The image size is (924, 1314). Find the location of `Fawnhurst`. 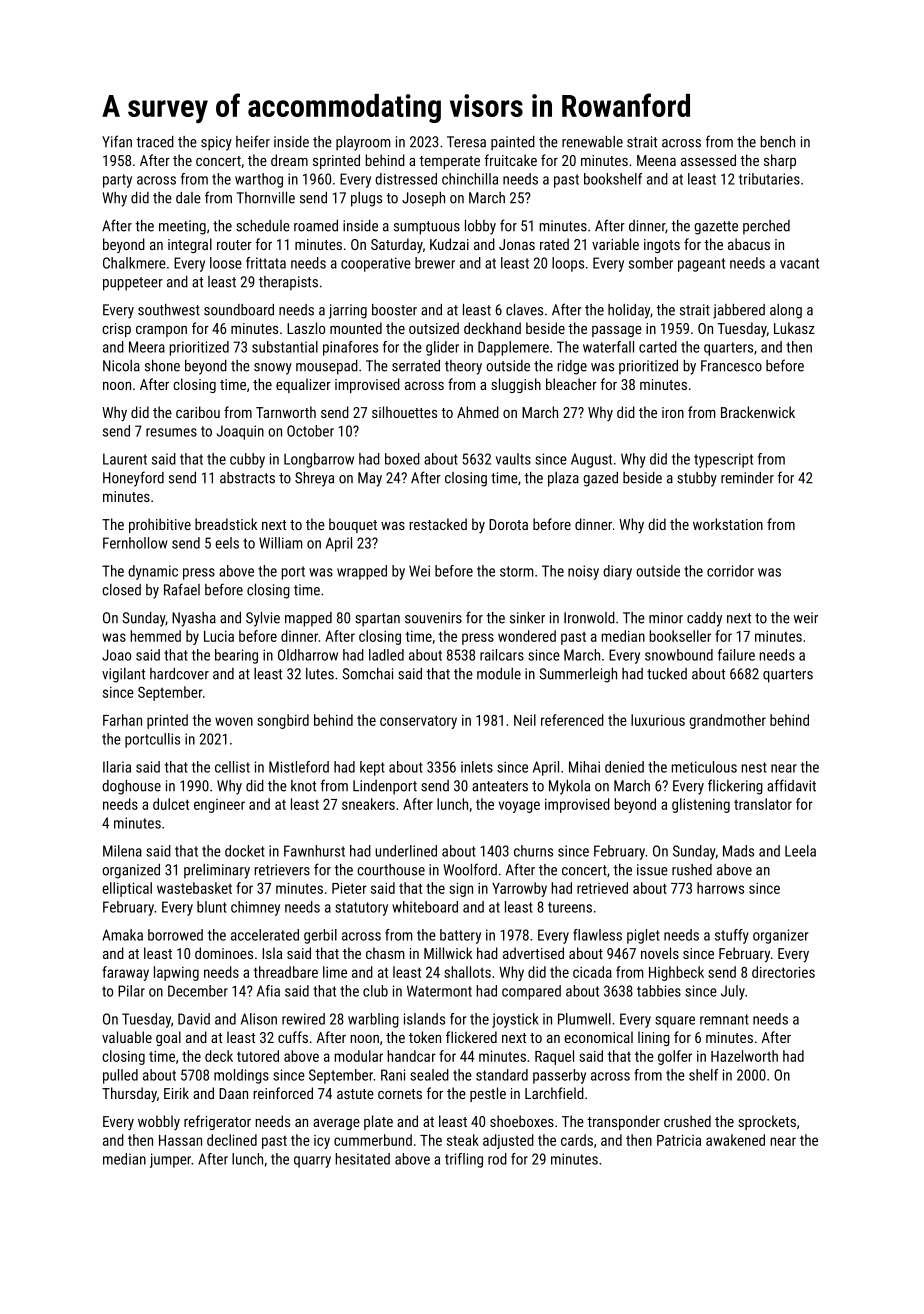

Fawnhurst is located at coordinates (314, 851).
